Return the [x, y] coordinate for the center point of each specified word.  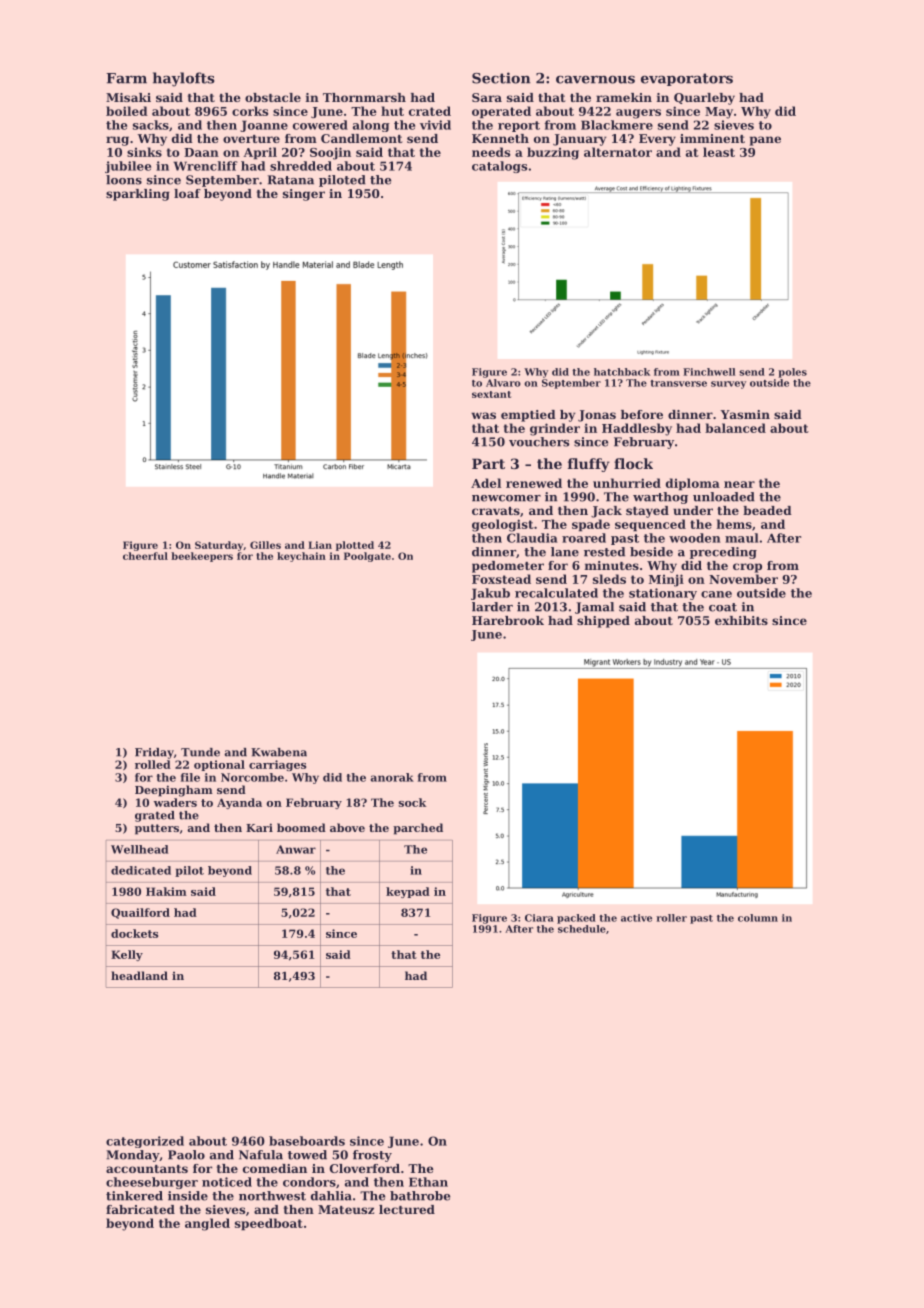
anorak [392, 777]
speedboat [269, 1224]
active [636, 918]
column [758, 918]
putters [157, 829]
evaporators [687, 79]
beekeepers [202, 557]
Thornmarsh [364, 97]
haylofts [183, 79]
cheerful [145, 556]
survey [728, 385]
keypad [408, 892]
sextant [491, 394]
